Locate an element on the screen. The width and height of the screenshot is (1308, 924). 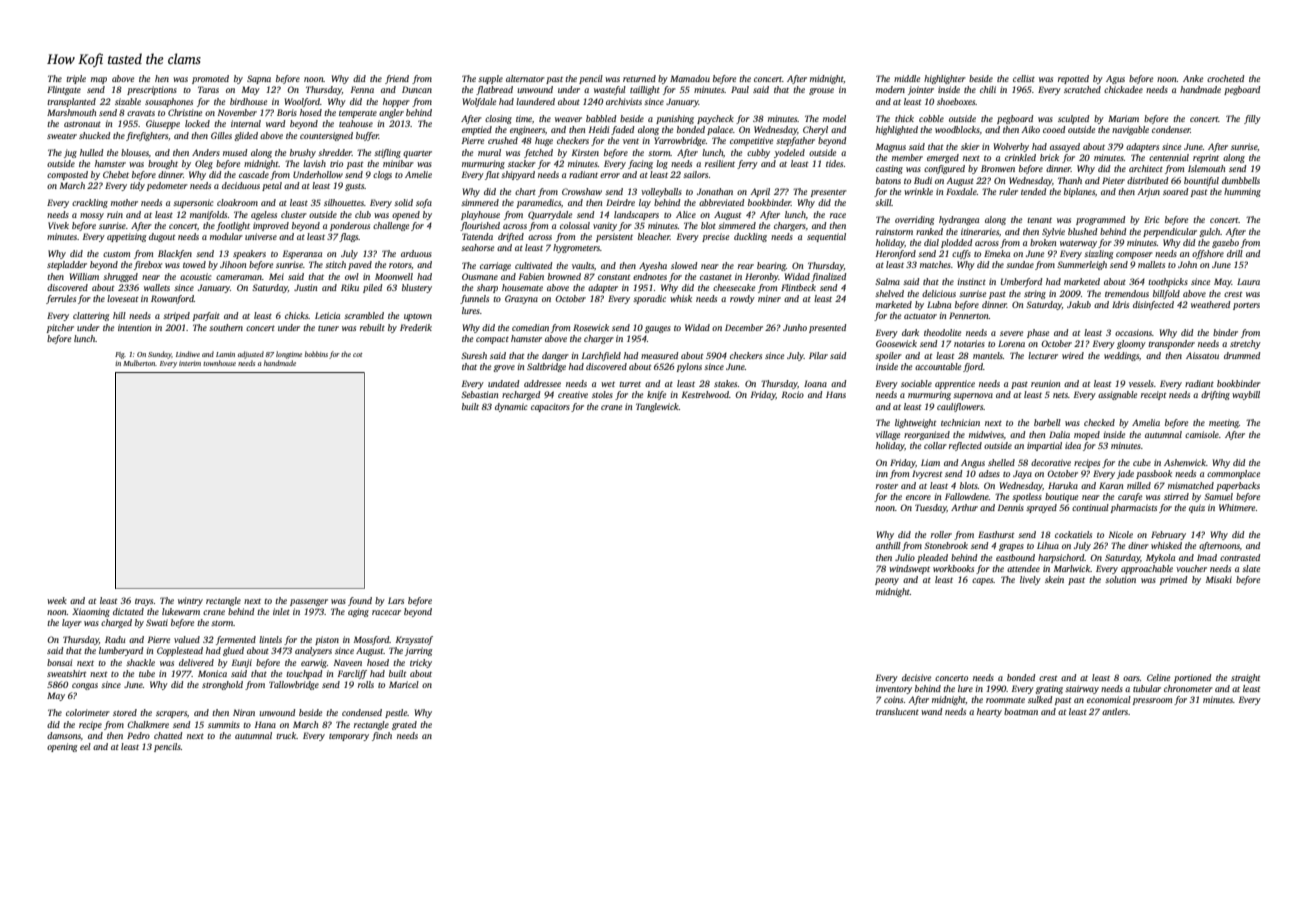
coins is located at coordinates (893, 699).
